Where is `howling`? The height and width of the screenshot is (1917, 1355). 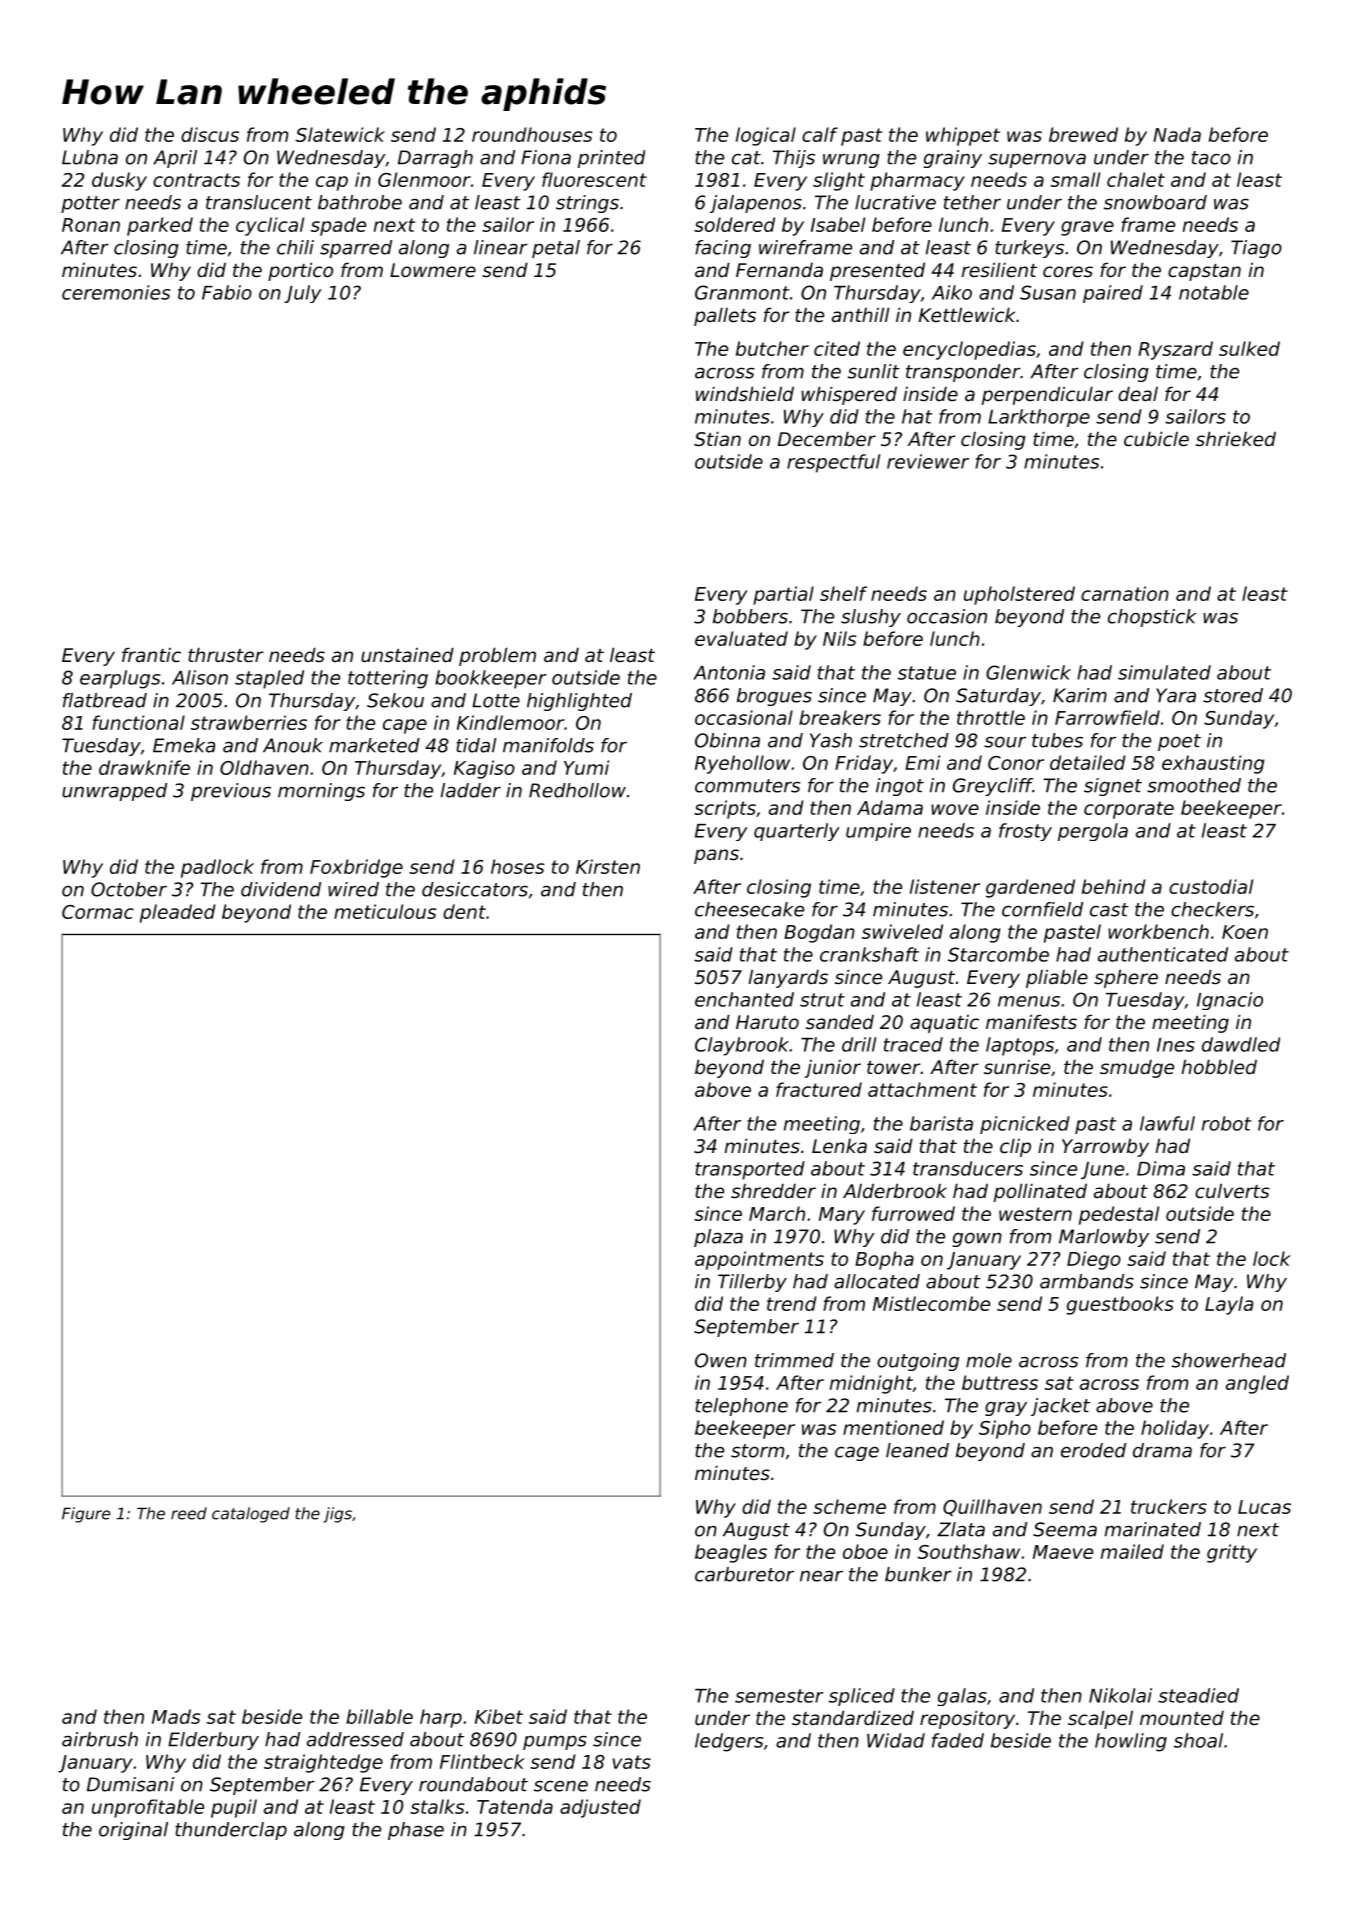
howling is located at coordinates (1131, 1742).
